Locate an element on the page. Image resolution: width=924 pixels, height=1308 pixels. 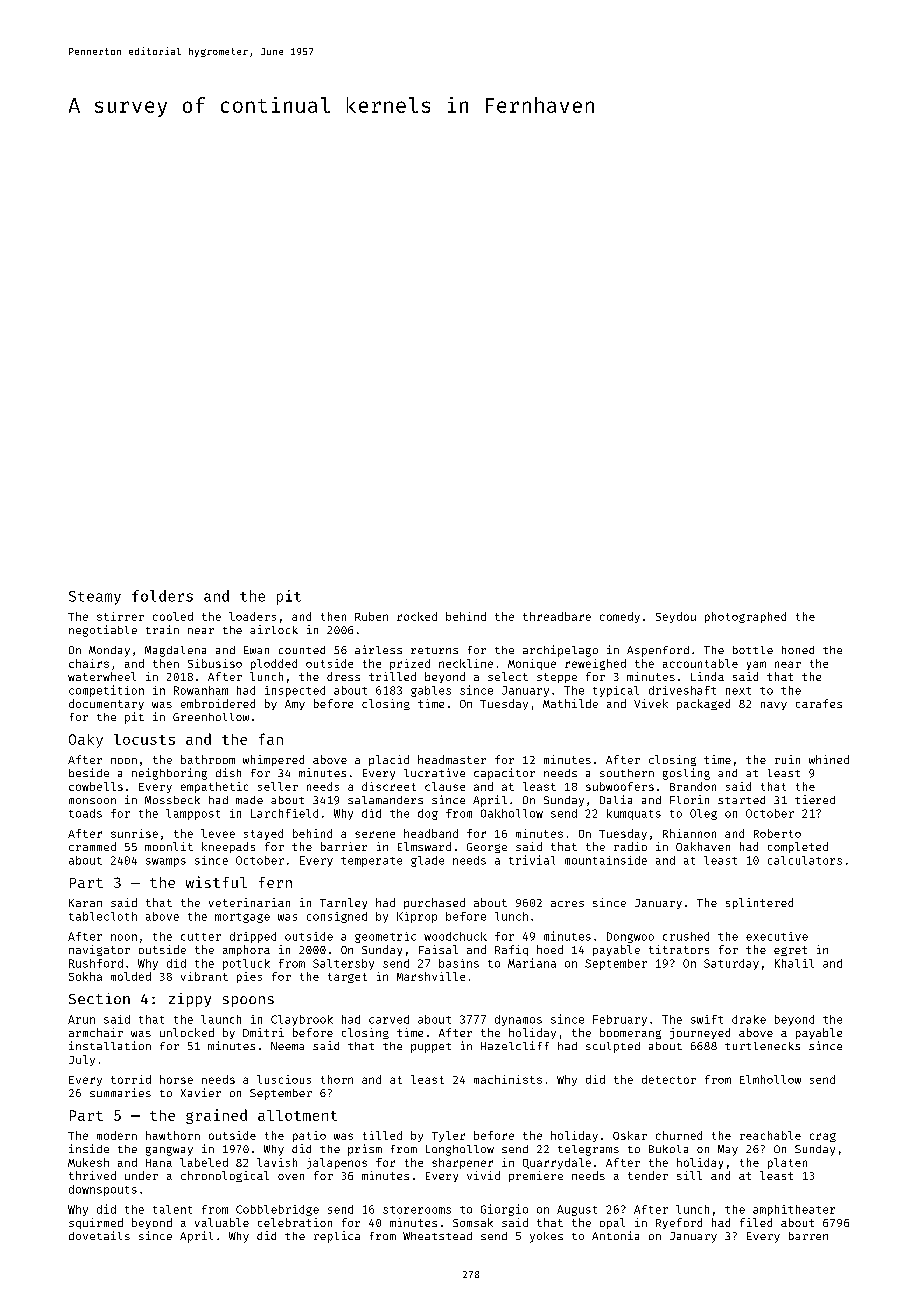
salamanders is located at coordinates (385, 800).
